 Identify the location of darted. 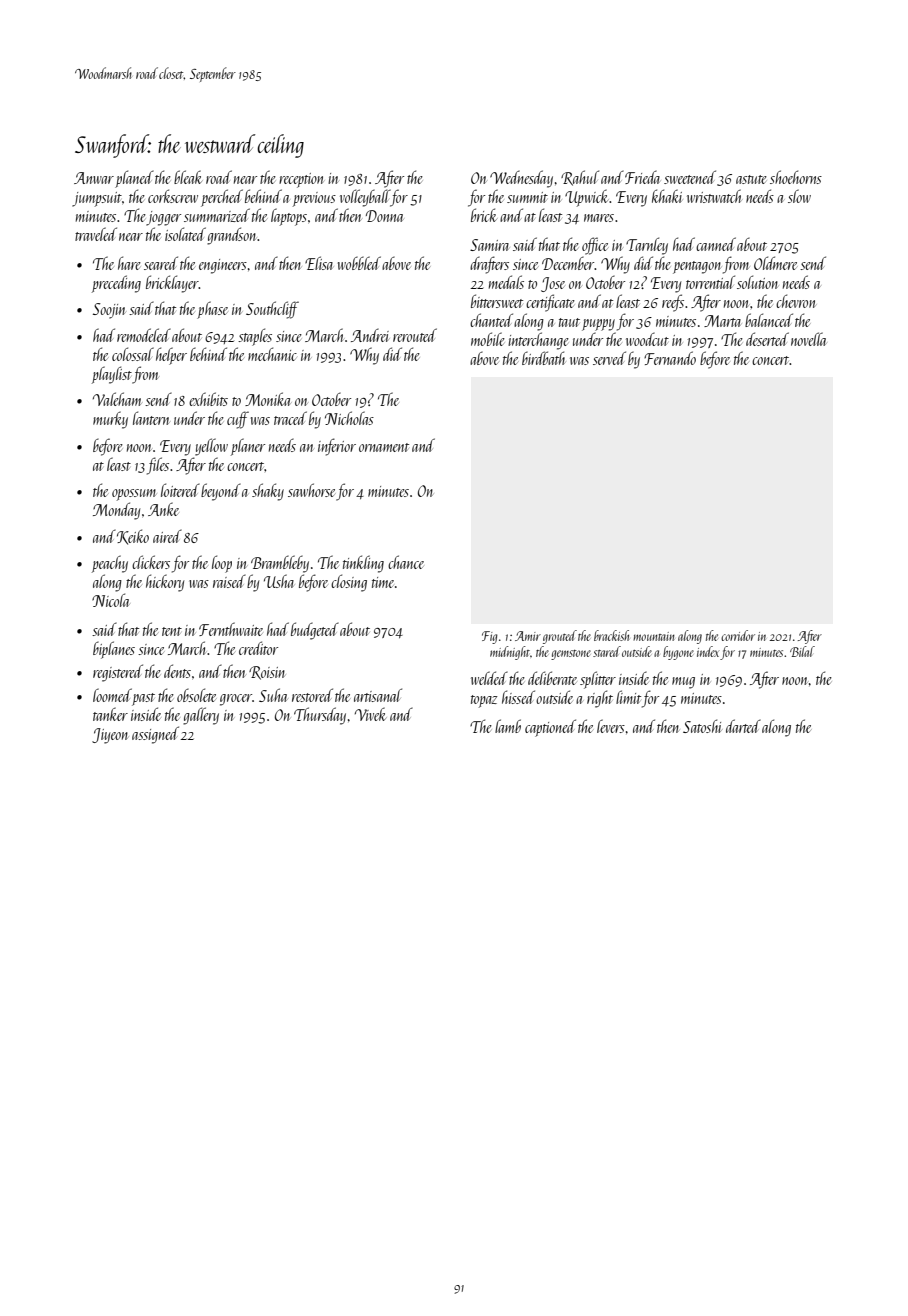
(743, 726).
